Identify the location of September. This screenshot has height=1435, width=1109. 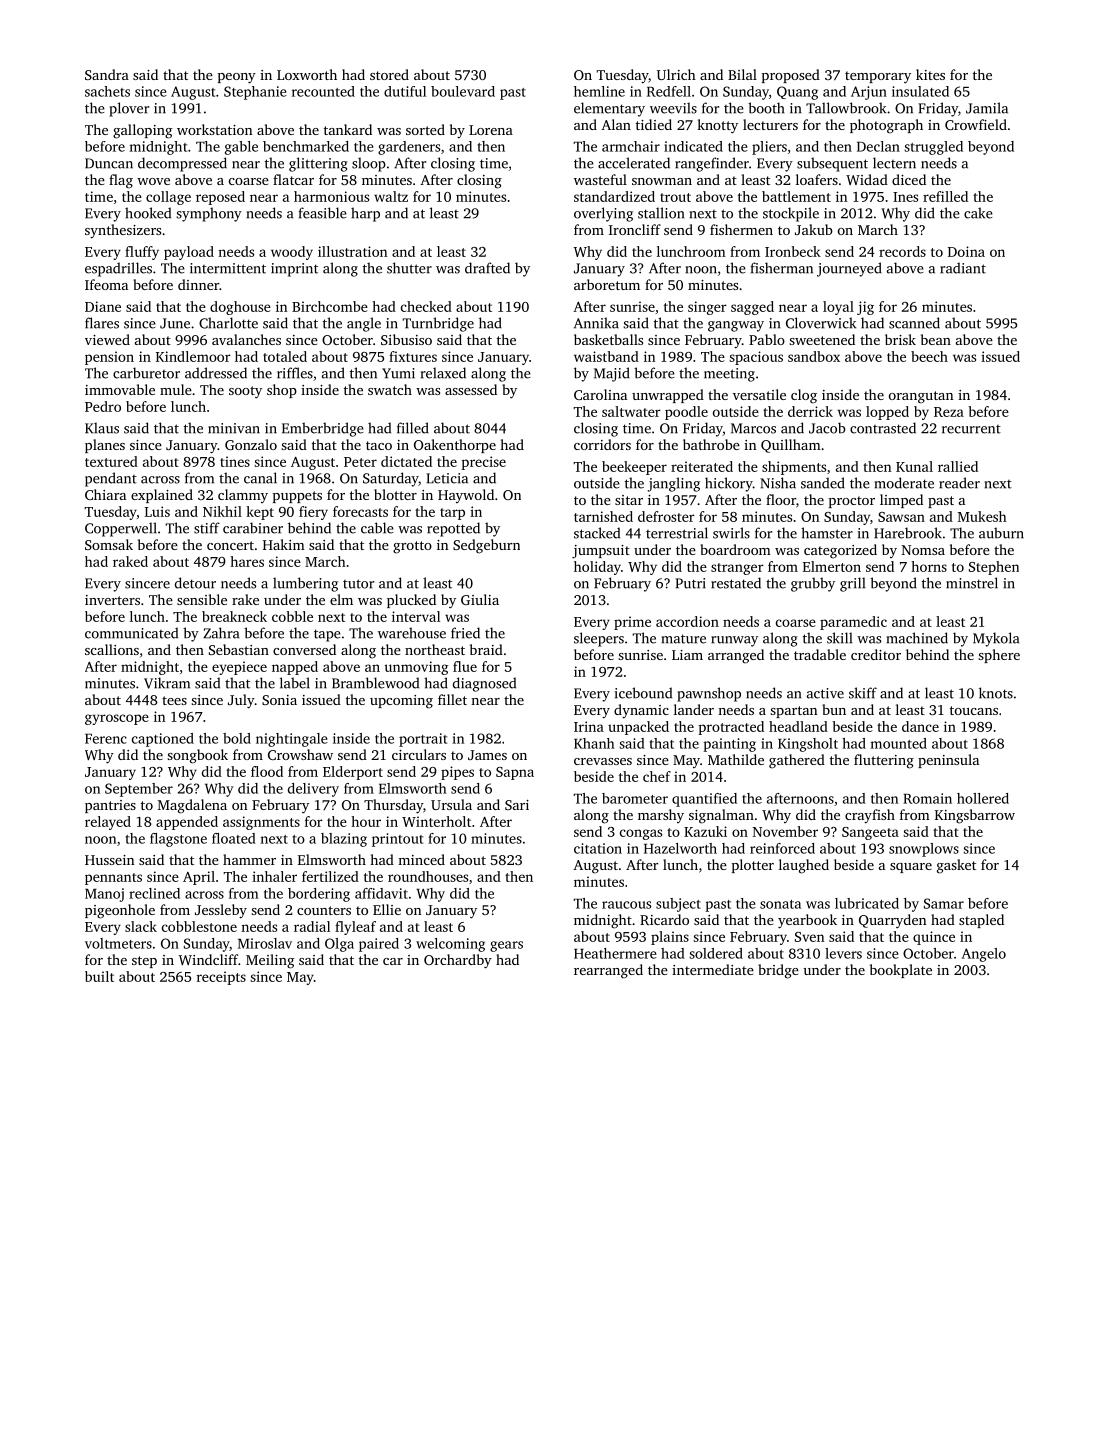
(139, 790).
